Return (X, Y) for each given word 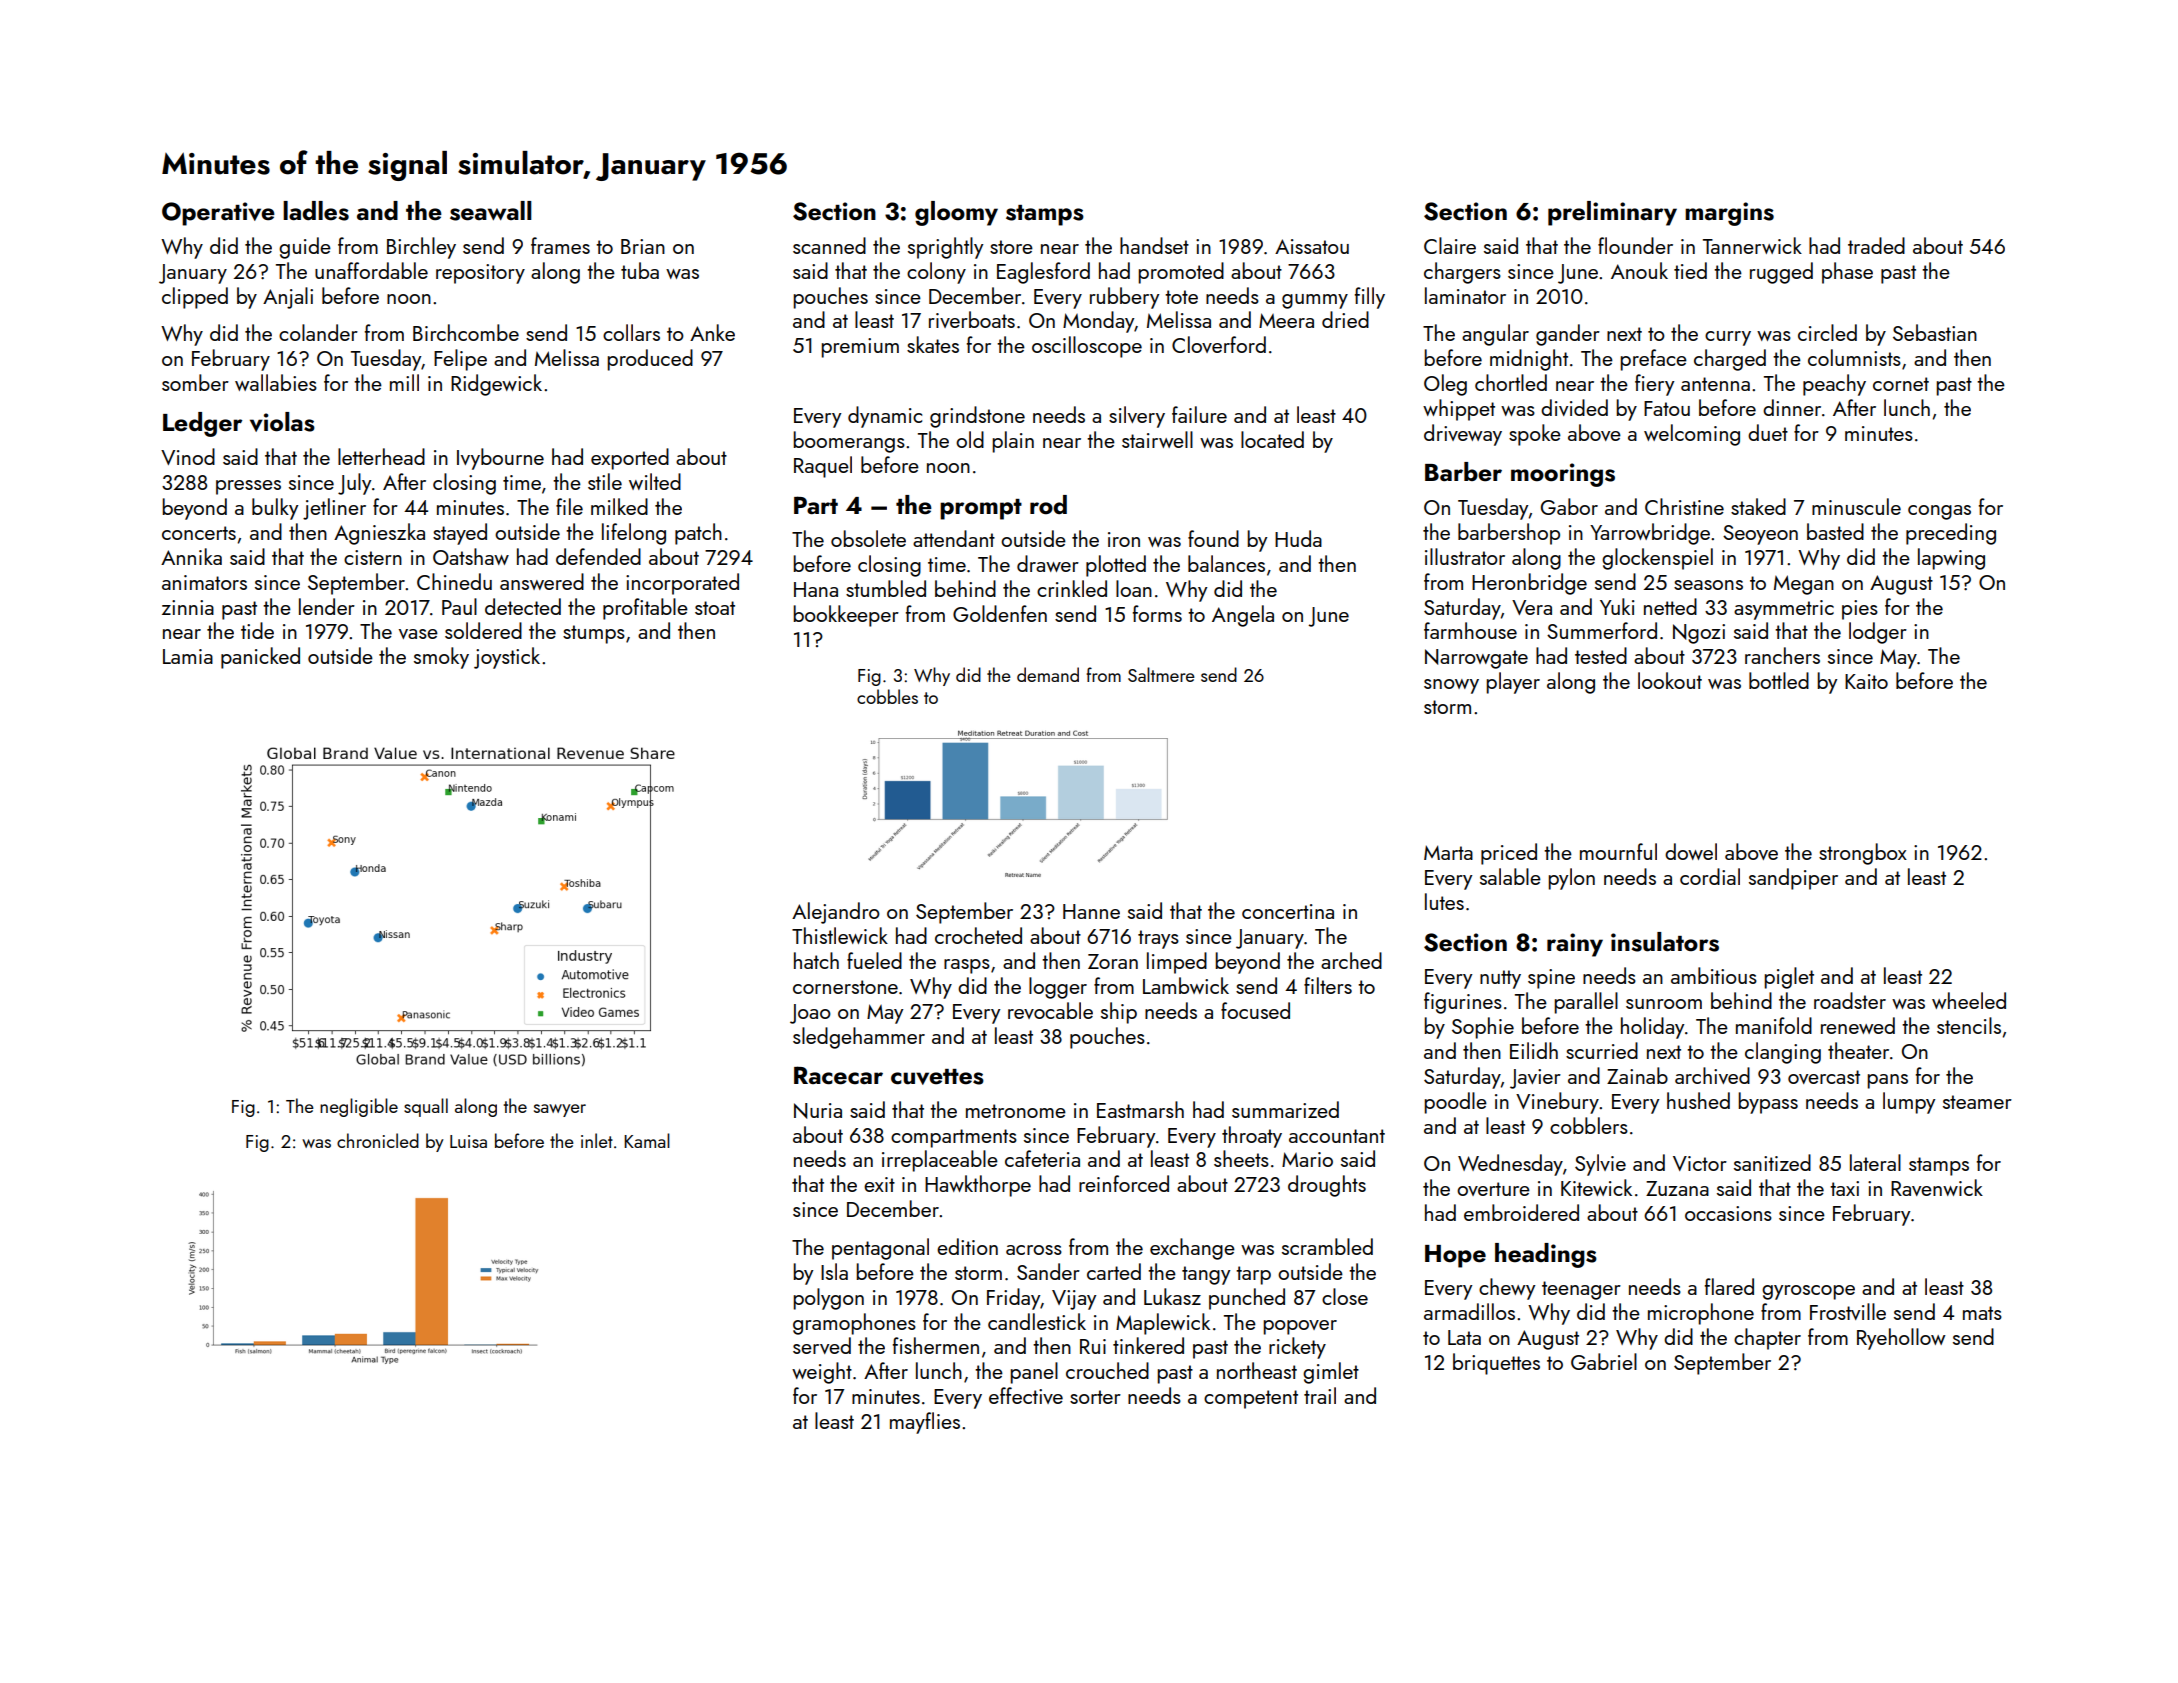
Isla (834, 1271)
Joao (810, 1014)
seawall (491, 211)
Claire (1450, 245)
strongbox (1863, 854)
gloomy (956, 213)
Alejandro (836, 913)
